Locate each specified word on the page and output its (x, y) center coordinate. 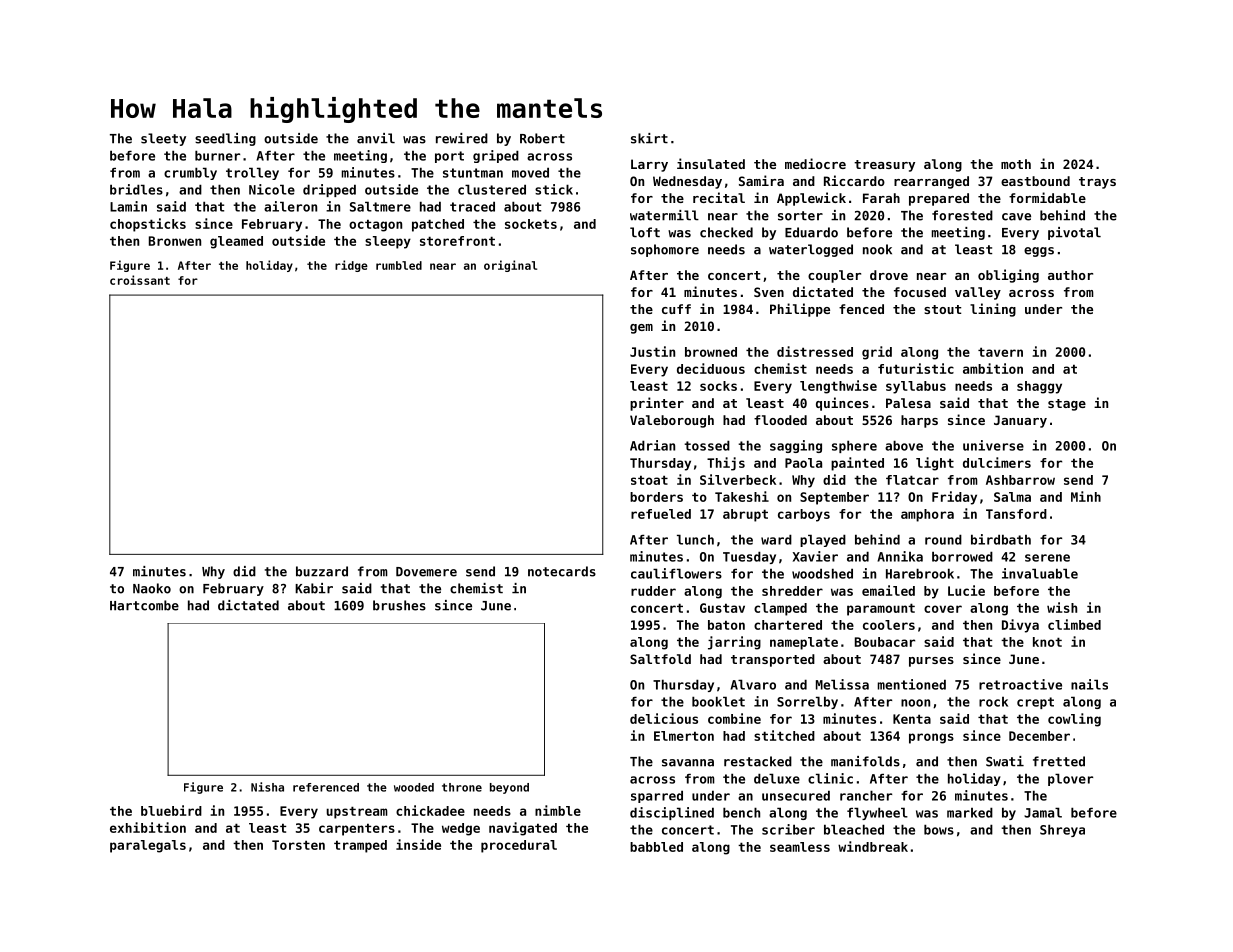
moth (1016, 164)
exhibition (148, 827)
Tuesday (749, 557)
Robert (542, 138)
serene (1047, 558)
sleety (163, 139)
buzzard (322, 571)
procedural (519, 846)
